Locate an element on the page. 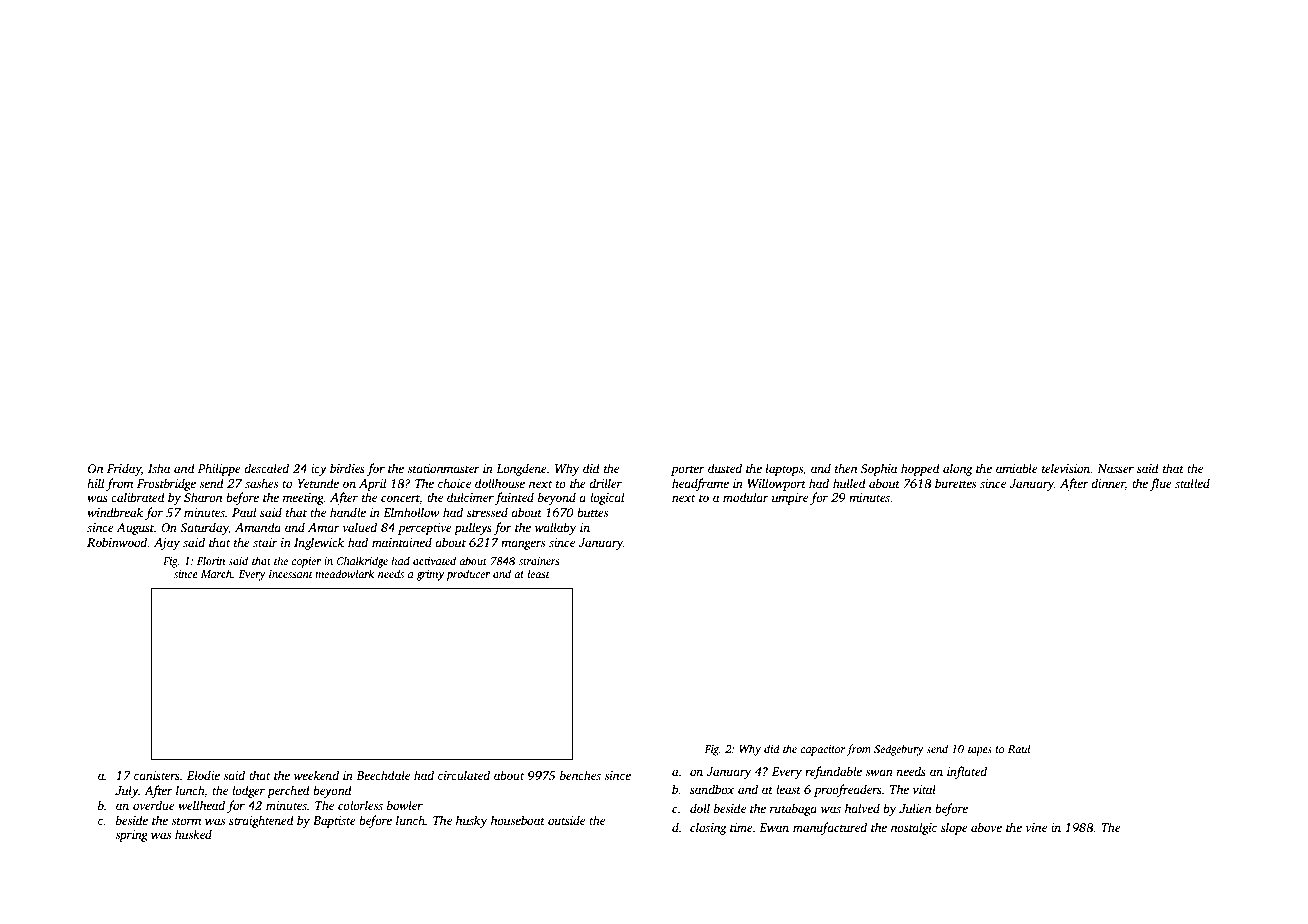 The height and width of the document is (924, 1308). birdies is located at coordinates (347, 468).
